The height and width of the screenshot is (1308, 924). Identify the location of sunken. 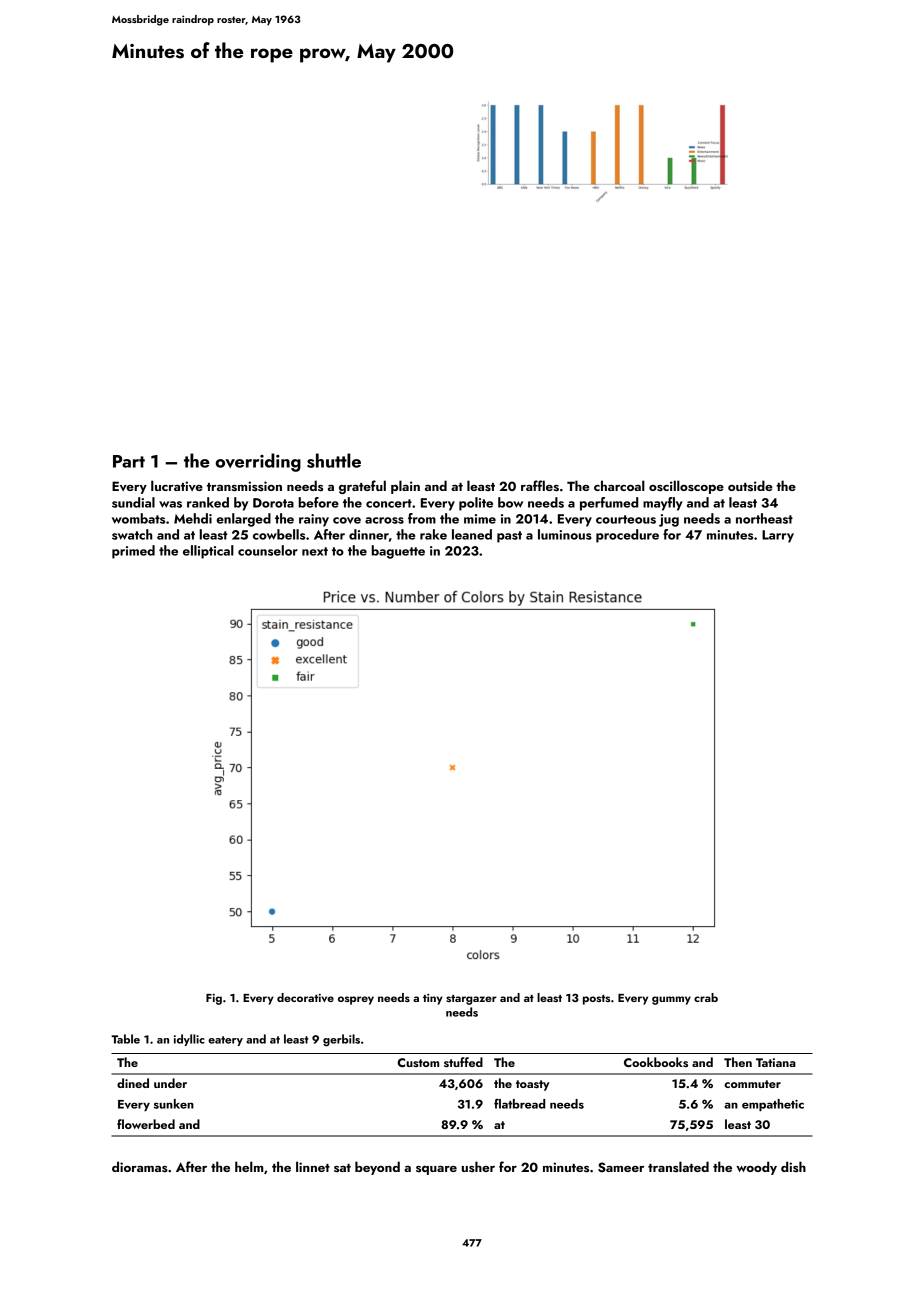
(174, 1104).
